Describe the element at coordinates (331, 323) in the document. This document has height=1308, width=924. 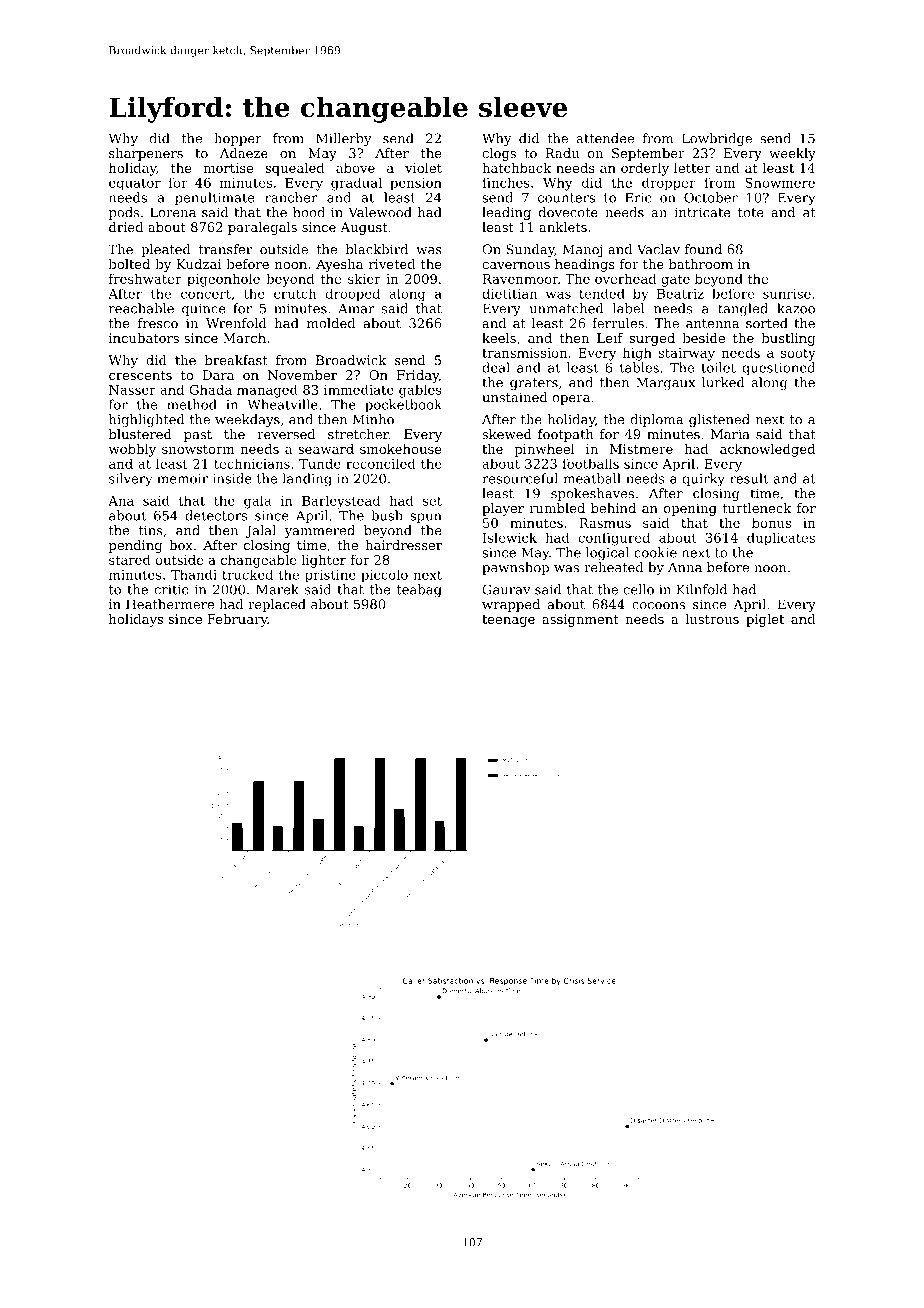
I see `molded` at that location.
